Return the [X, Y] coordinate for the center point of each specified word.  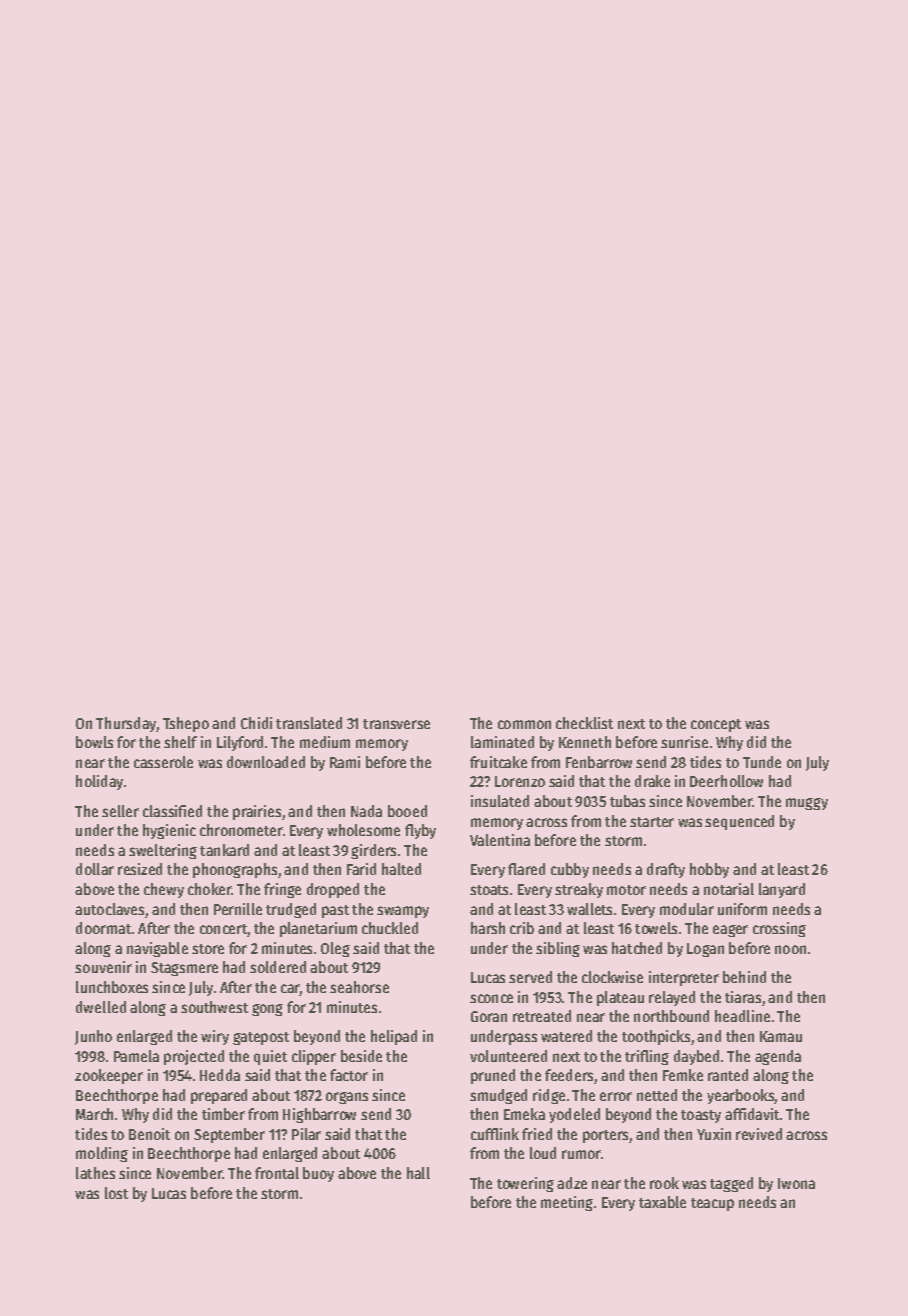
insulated [500, 801]
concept [716, 725]
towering [525, 1184]
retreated [542, 1016]
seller [120, 811]
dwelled [101, 1007]
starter [652, 822]
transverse [396, 724]
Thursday [126, 724]
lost [116, 1193]
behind [744, 977]
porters [605, 1136]
